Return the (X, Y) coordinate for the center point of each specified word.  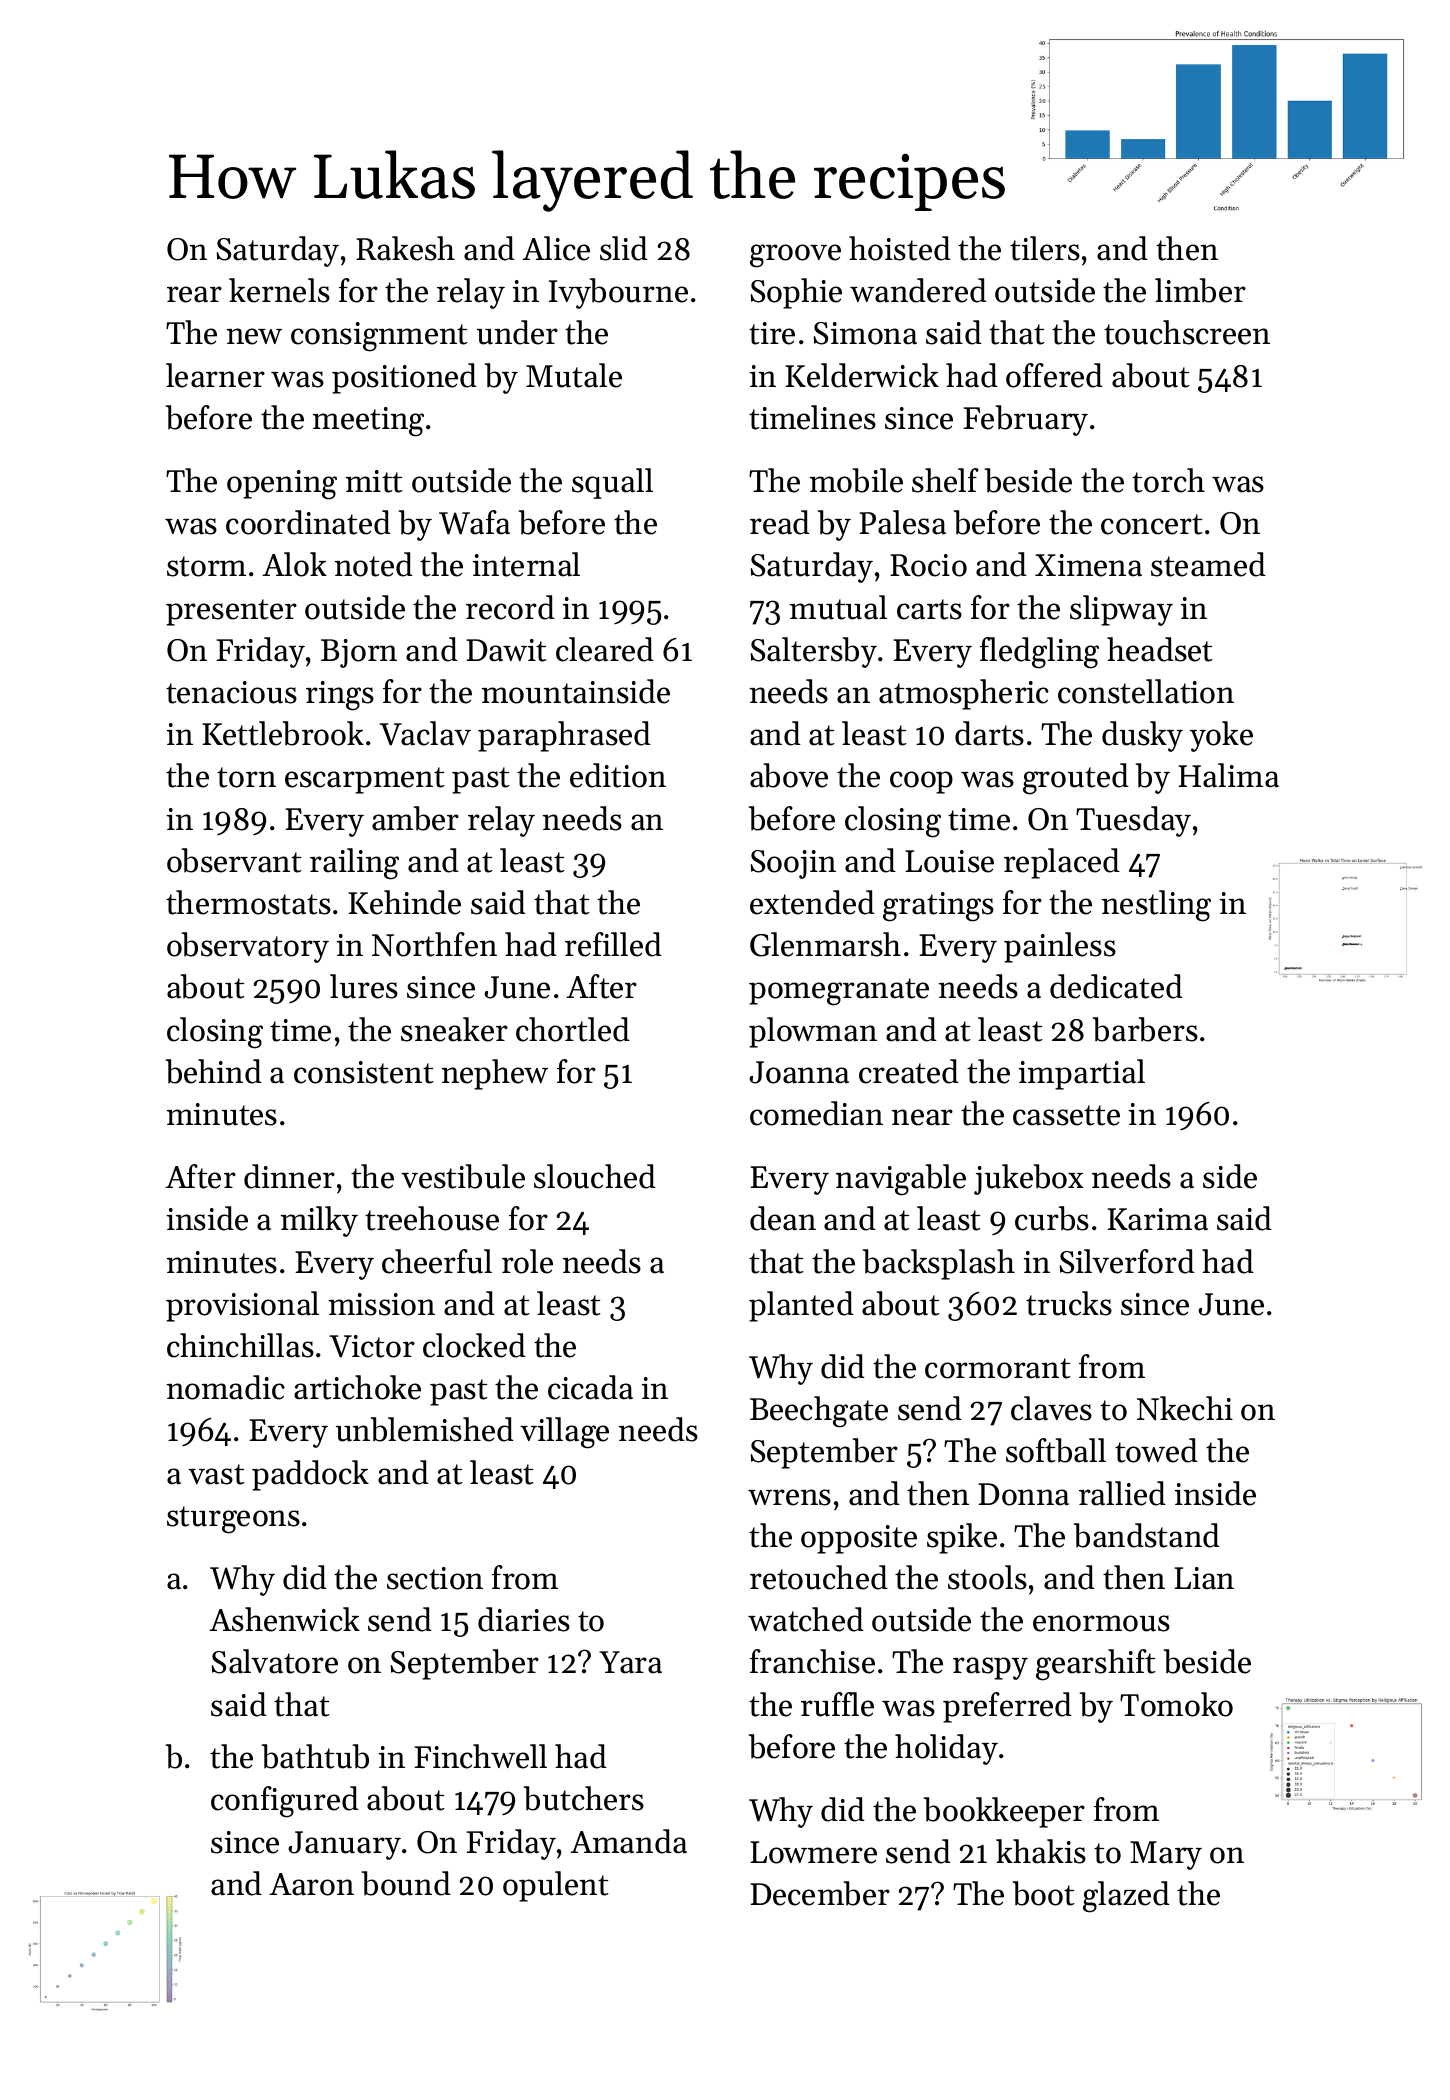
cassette (1066, 1115)
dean (783, 1218)
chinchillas (240, 1345)
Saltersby (813, 652)
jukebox (1029, 1179)
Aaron (311, 1884)
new (254, 336)
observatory (248, 947)
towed (1156, 1450)
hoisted (900, 248)
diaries (524, 1619)
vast (216, 1474)
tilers (1045, 248)
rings (340, 696)
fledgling (1039, 653)
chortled (573, 1029)
